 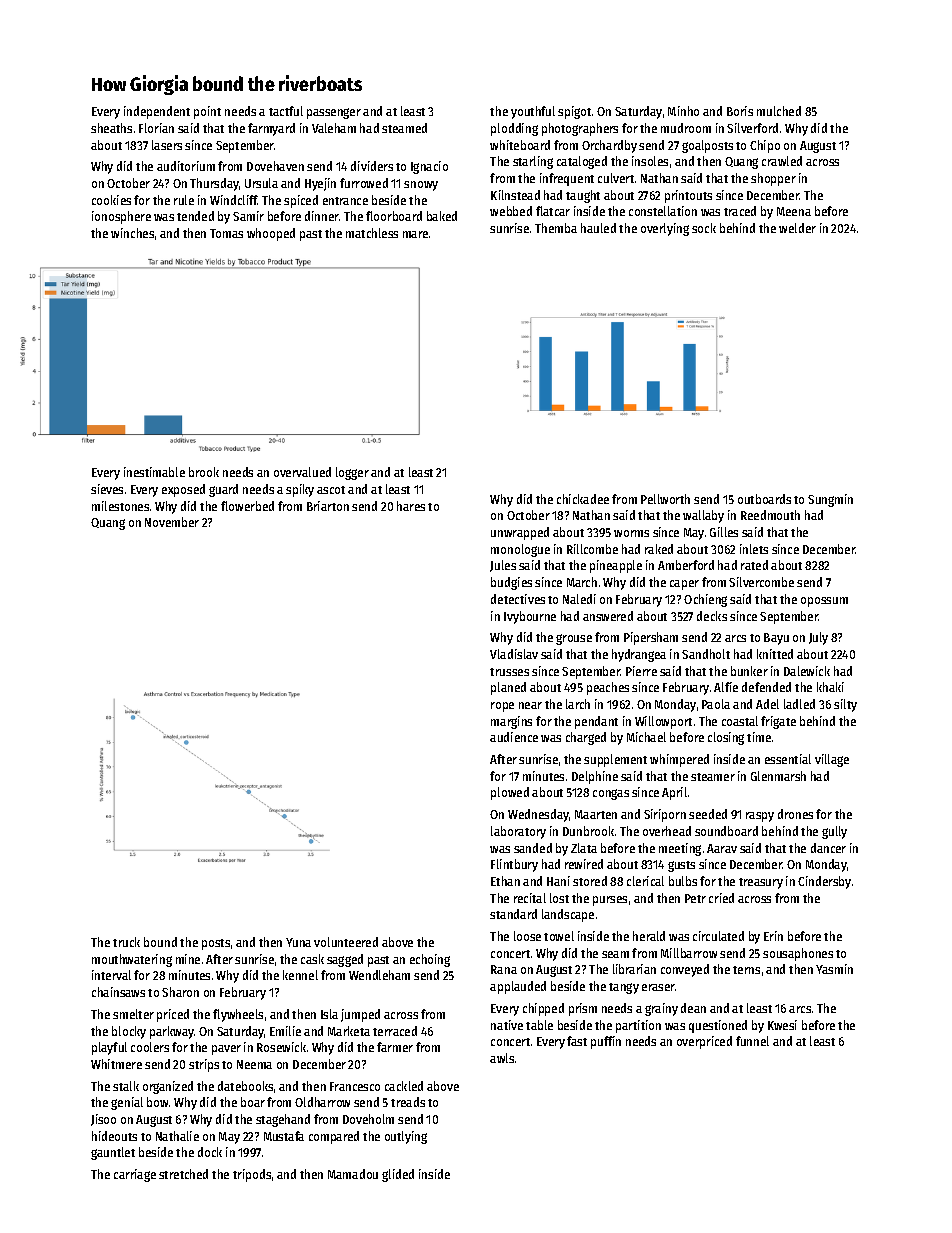 What do you see at coordinates (286, 111) in the image?
I see `tactful` at bounding box center [286, 111].
